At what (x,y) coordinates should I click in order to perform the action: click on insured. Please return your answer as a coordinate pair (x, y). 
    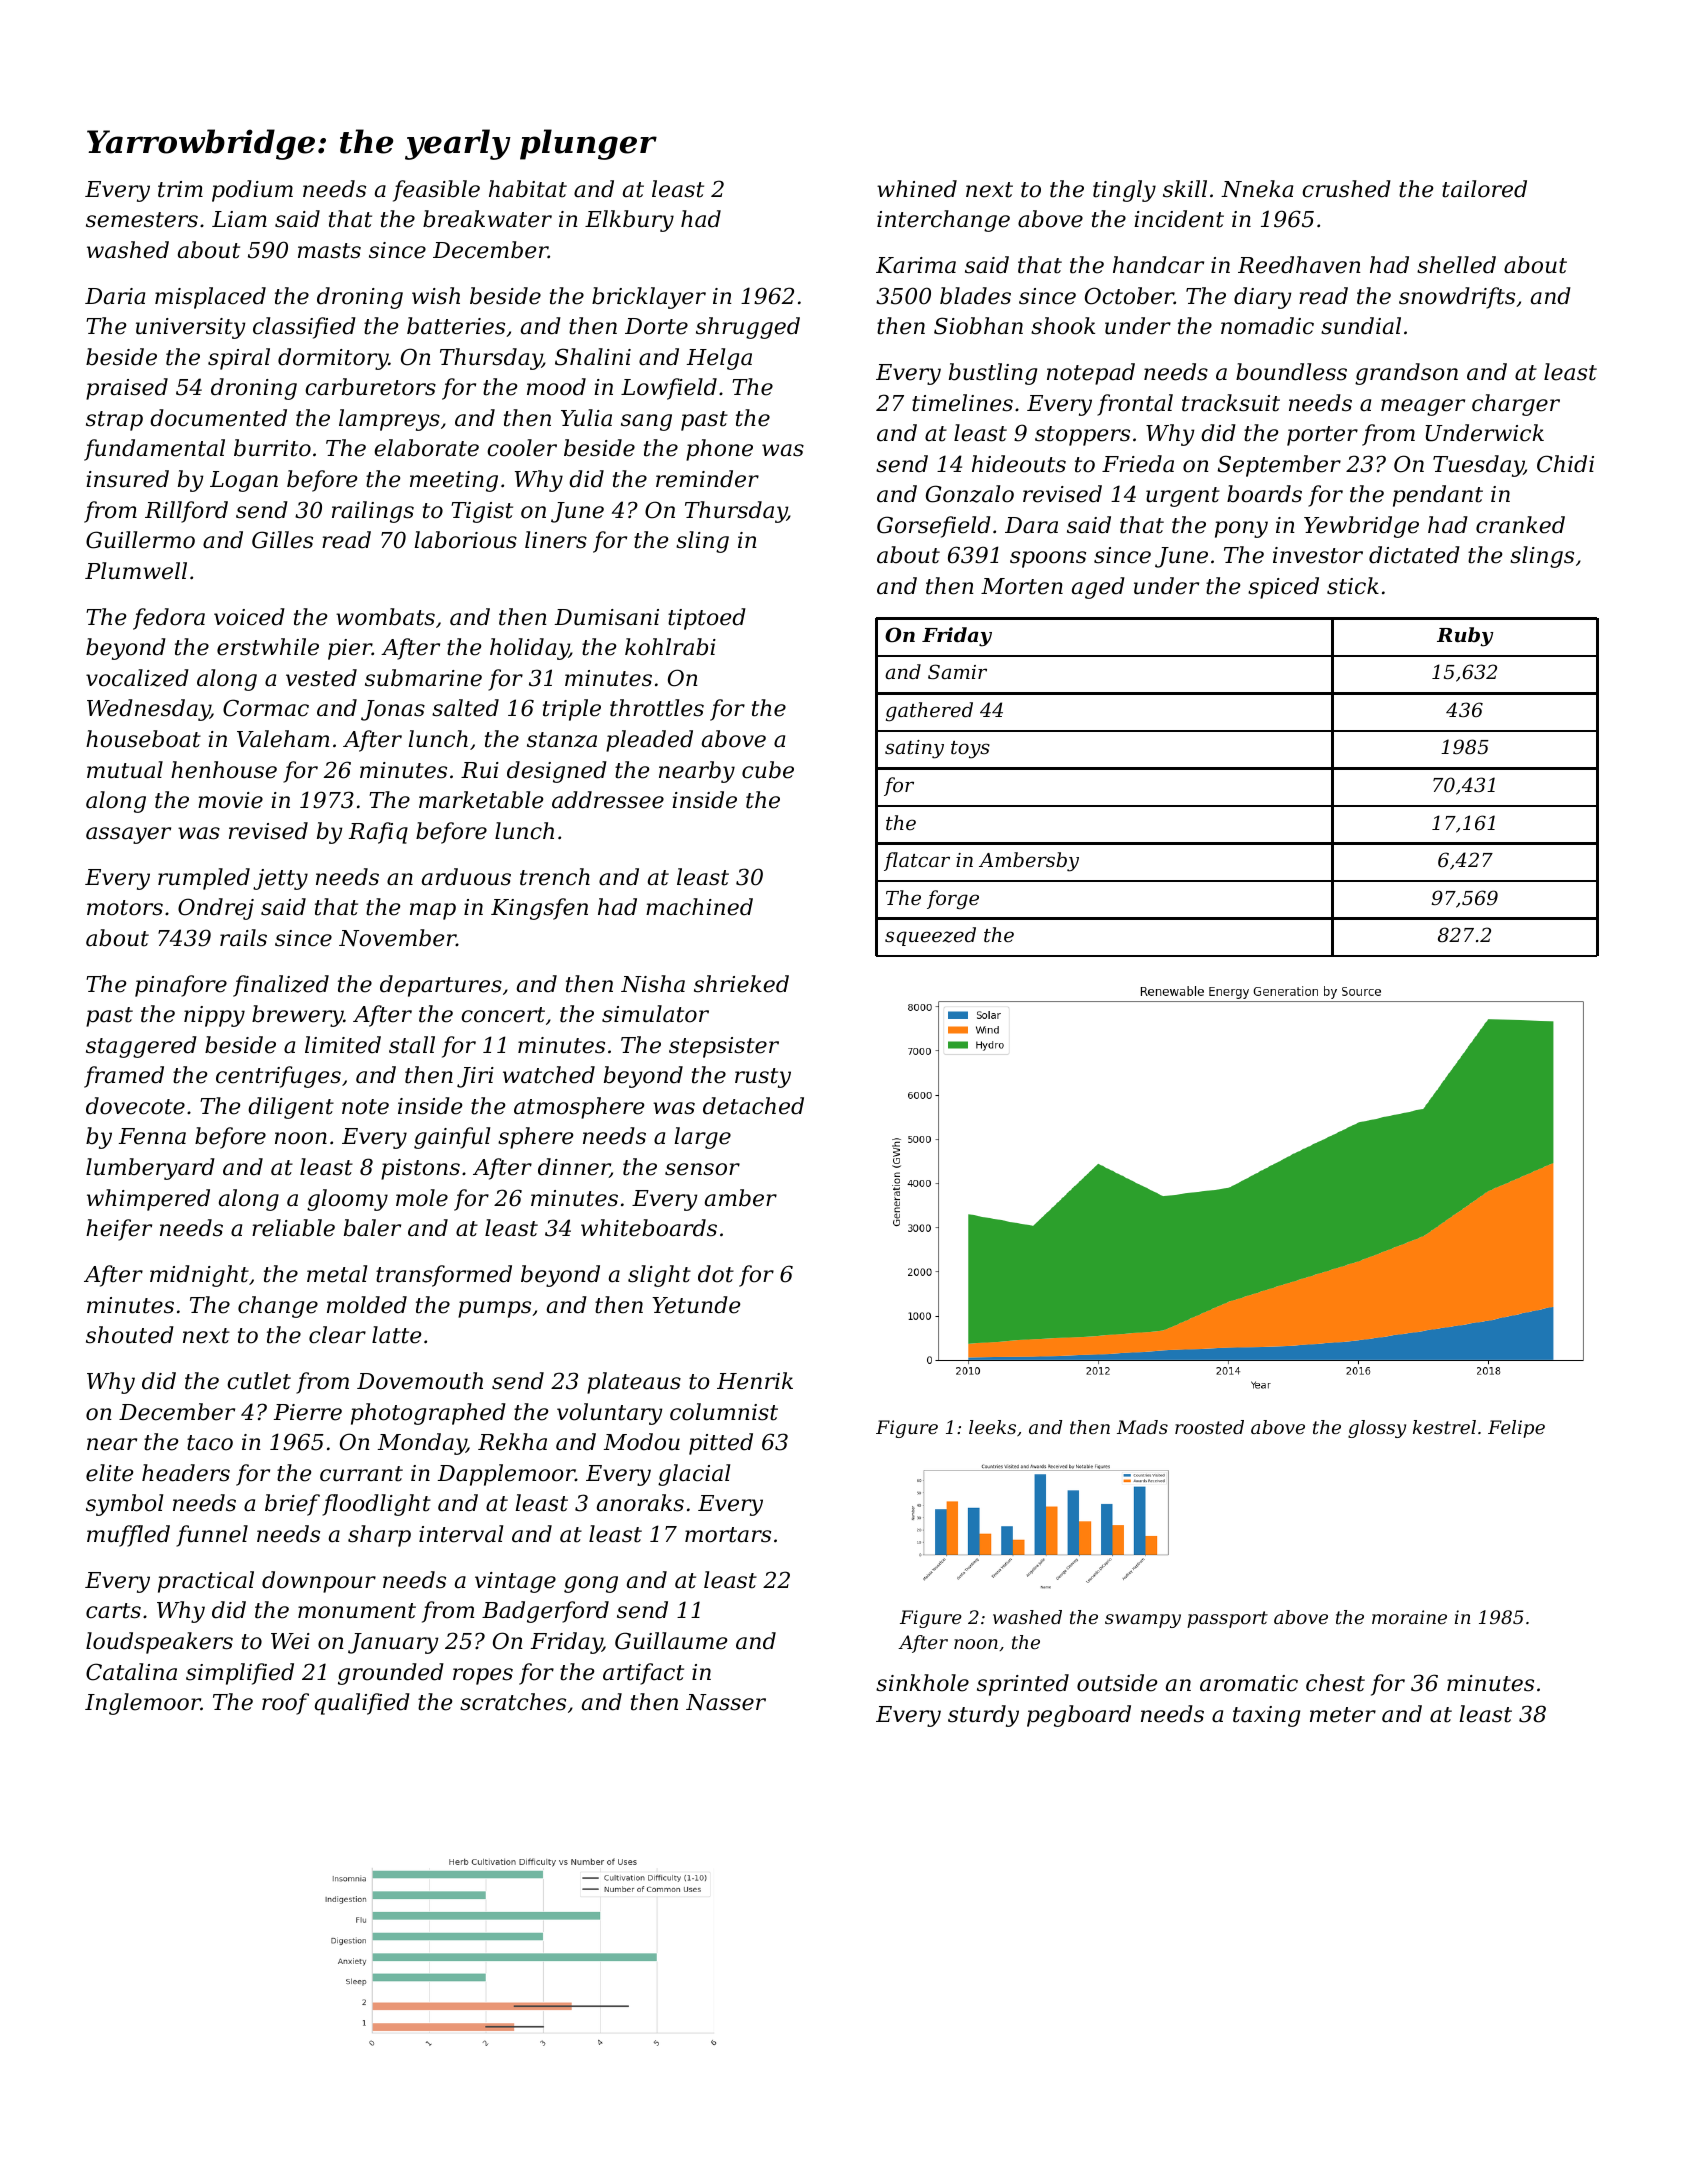
    Looking at the image, I should click on (127, 479).
